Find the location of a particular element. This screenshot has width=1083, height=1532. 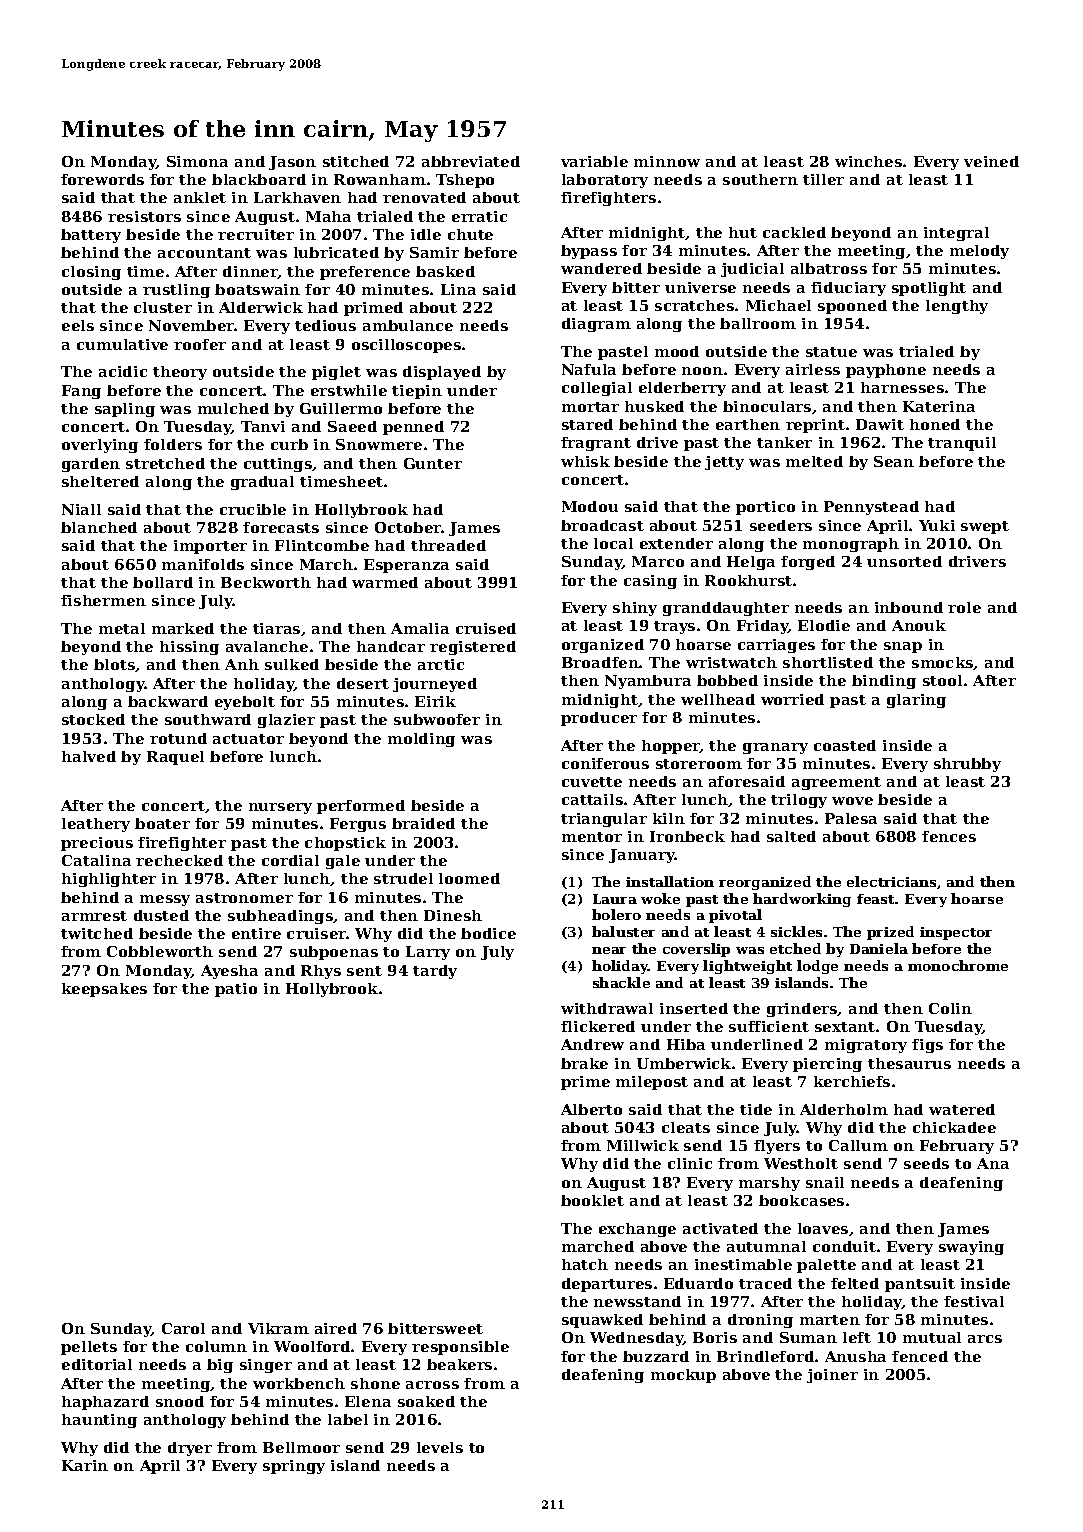

collegial is located at coordinates (597, 389).
